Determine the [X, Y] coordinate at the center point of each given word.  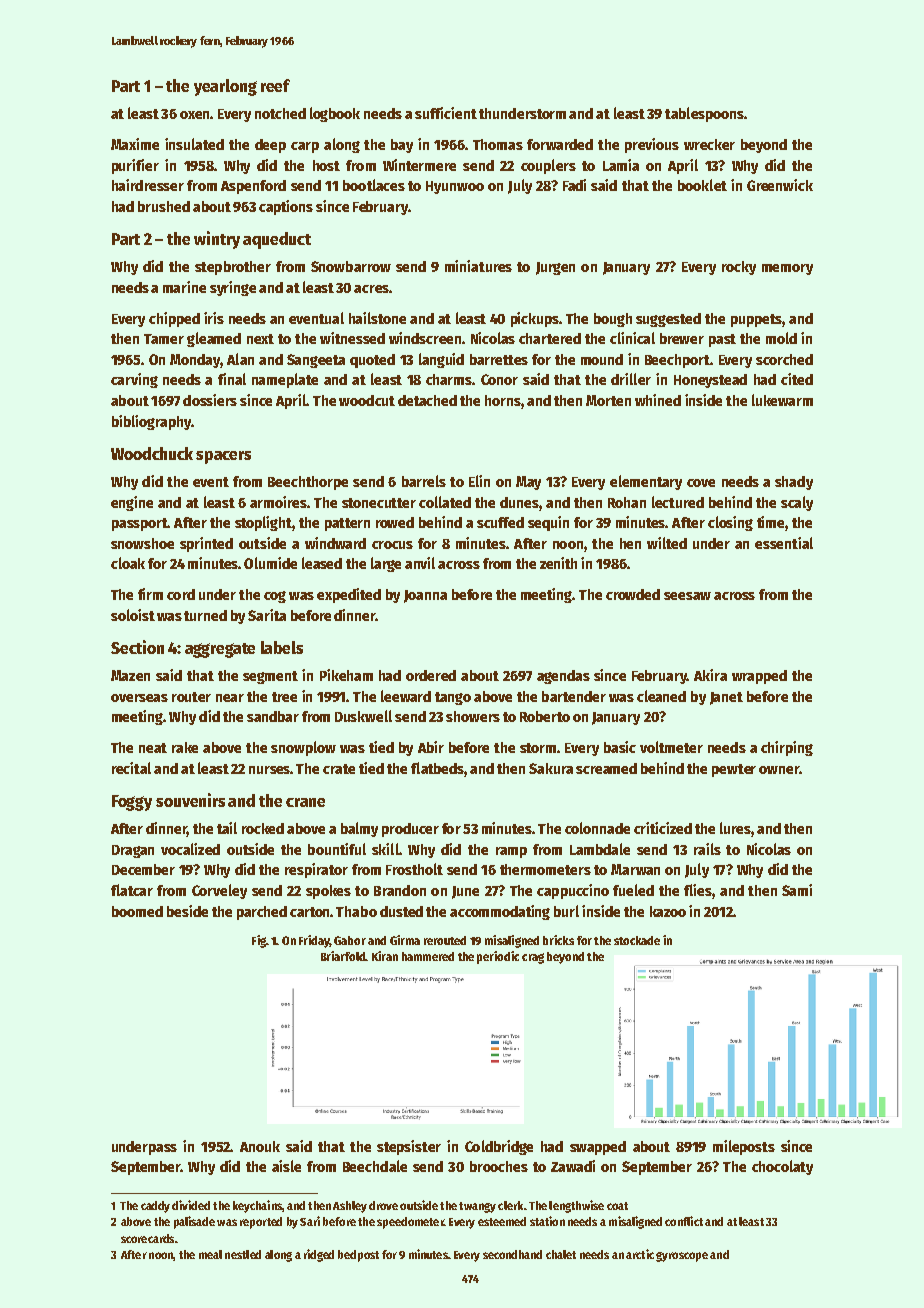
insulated [194, 144]
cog [275, 597]
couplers [548, 166]
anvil [420, 563]
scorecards [147, 1238]
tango [453, 698]
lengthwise [576, 1206]
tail [227, 828]
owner [779, 770]
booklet [702, 185]
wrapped [759, 677]
